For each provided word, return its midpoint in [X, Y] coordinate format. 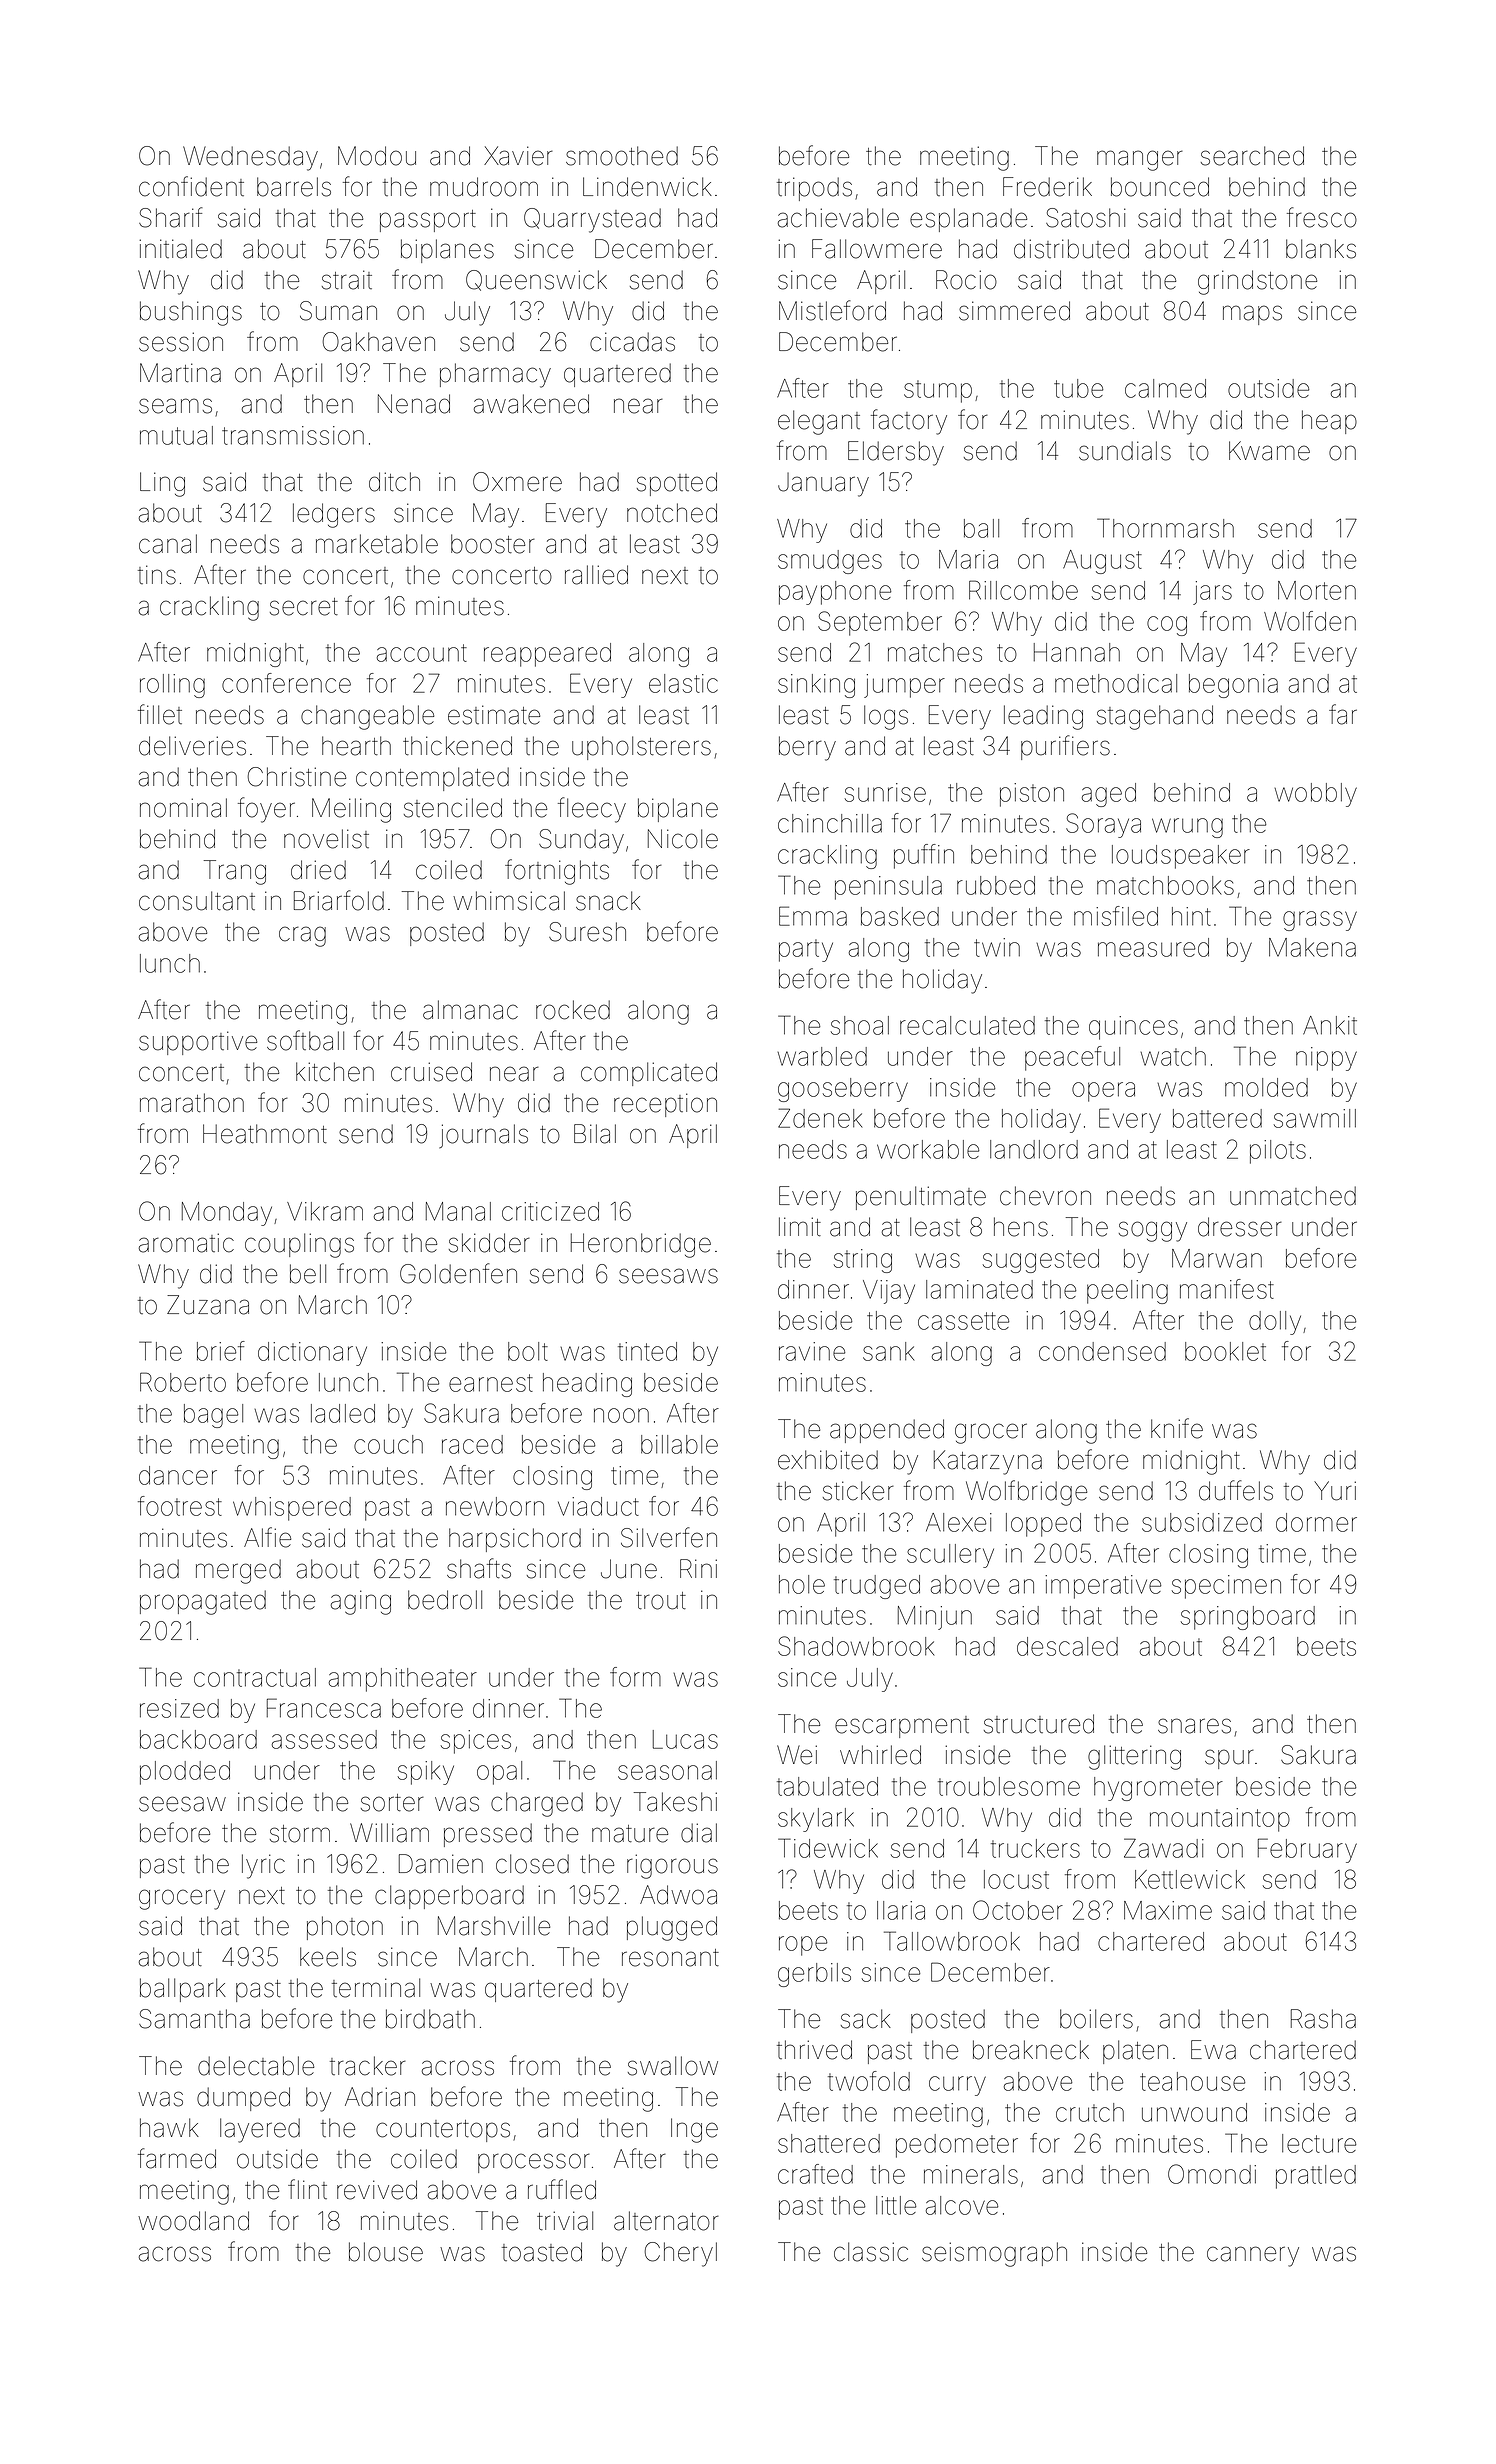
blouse [386, 2252]
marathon [192, 1103]
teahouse [1192, 2081]
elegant [819, 422]
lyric [263, 1866]
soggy [1153, 1231]
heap [1329, 422]
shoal [860, 1025]
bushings [191, 313]
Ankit [1330, 1025]
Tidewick [828, 1848]
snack [608, 901]
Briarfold [339, 900]
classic [871, 2252]
